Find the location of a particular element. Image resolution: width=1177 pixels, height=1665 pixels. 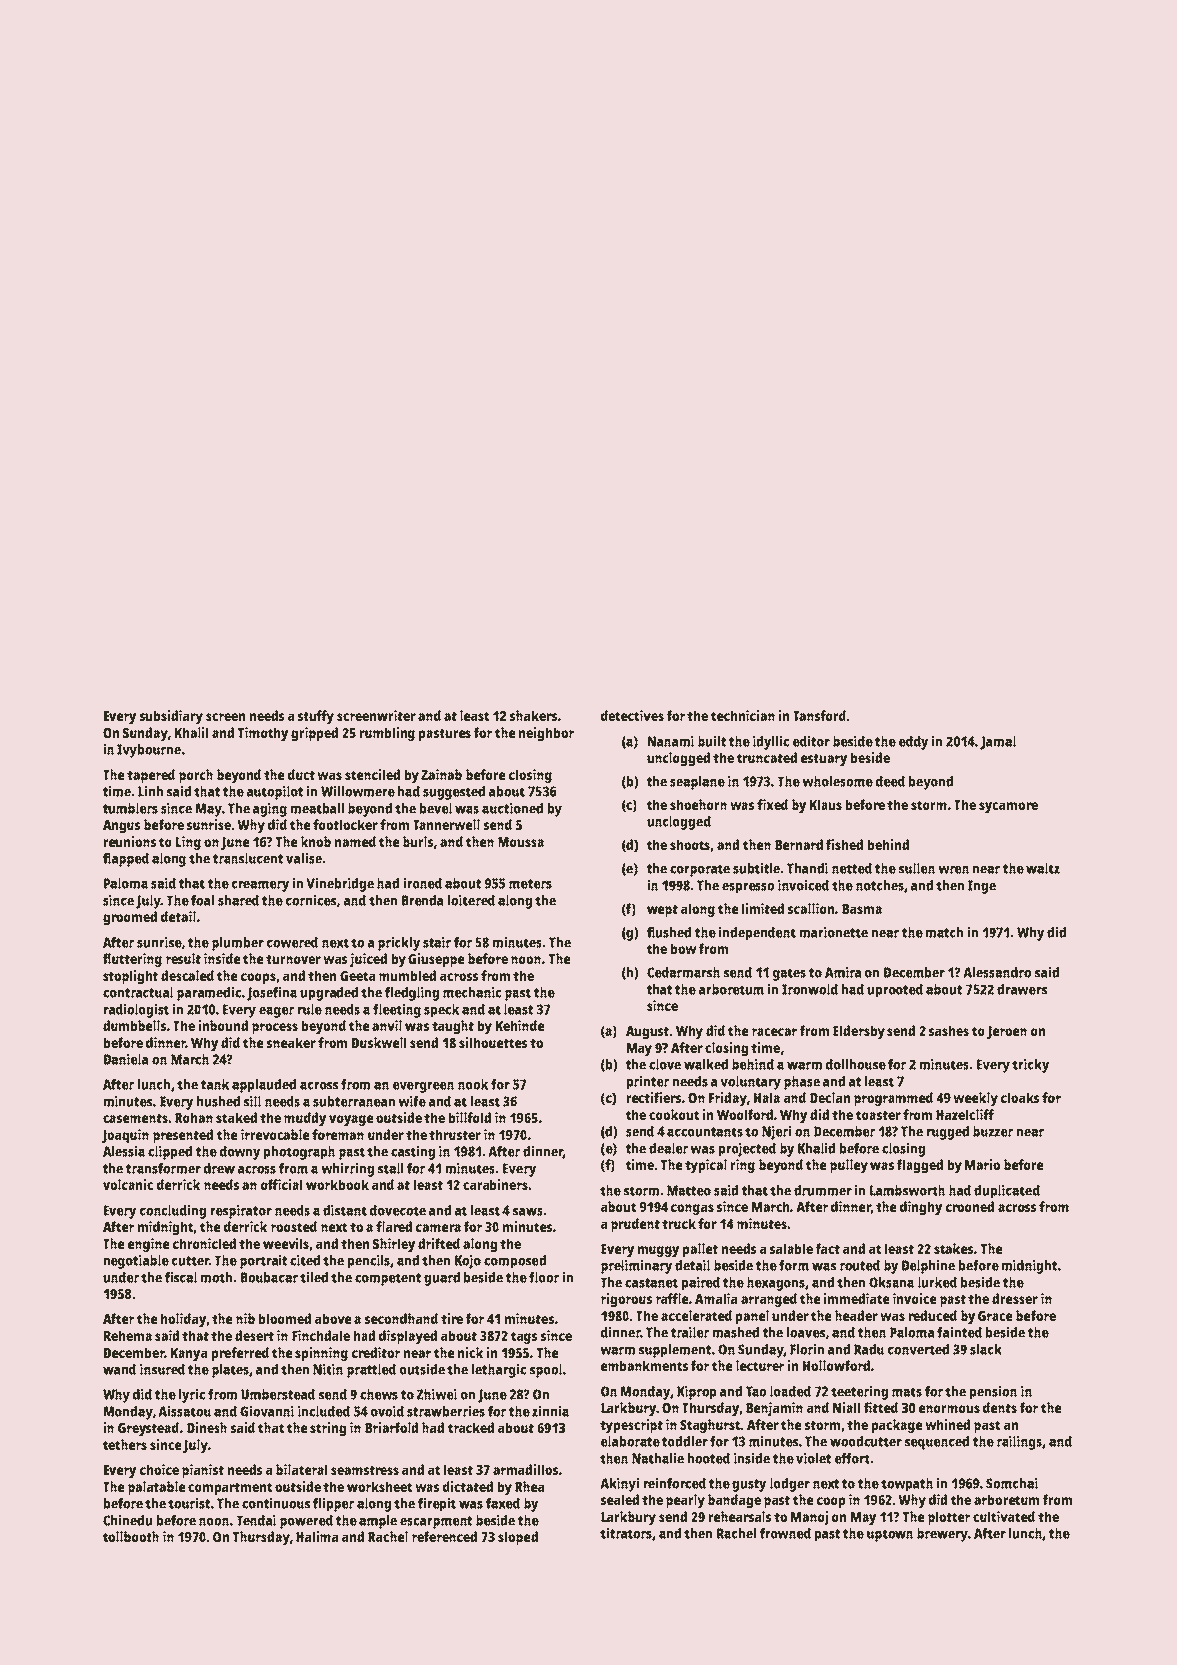

Jamal is located at coordinates (998, 743).
